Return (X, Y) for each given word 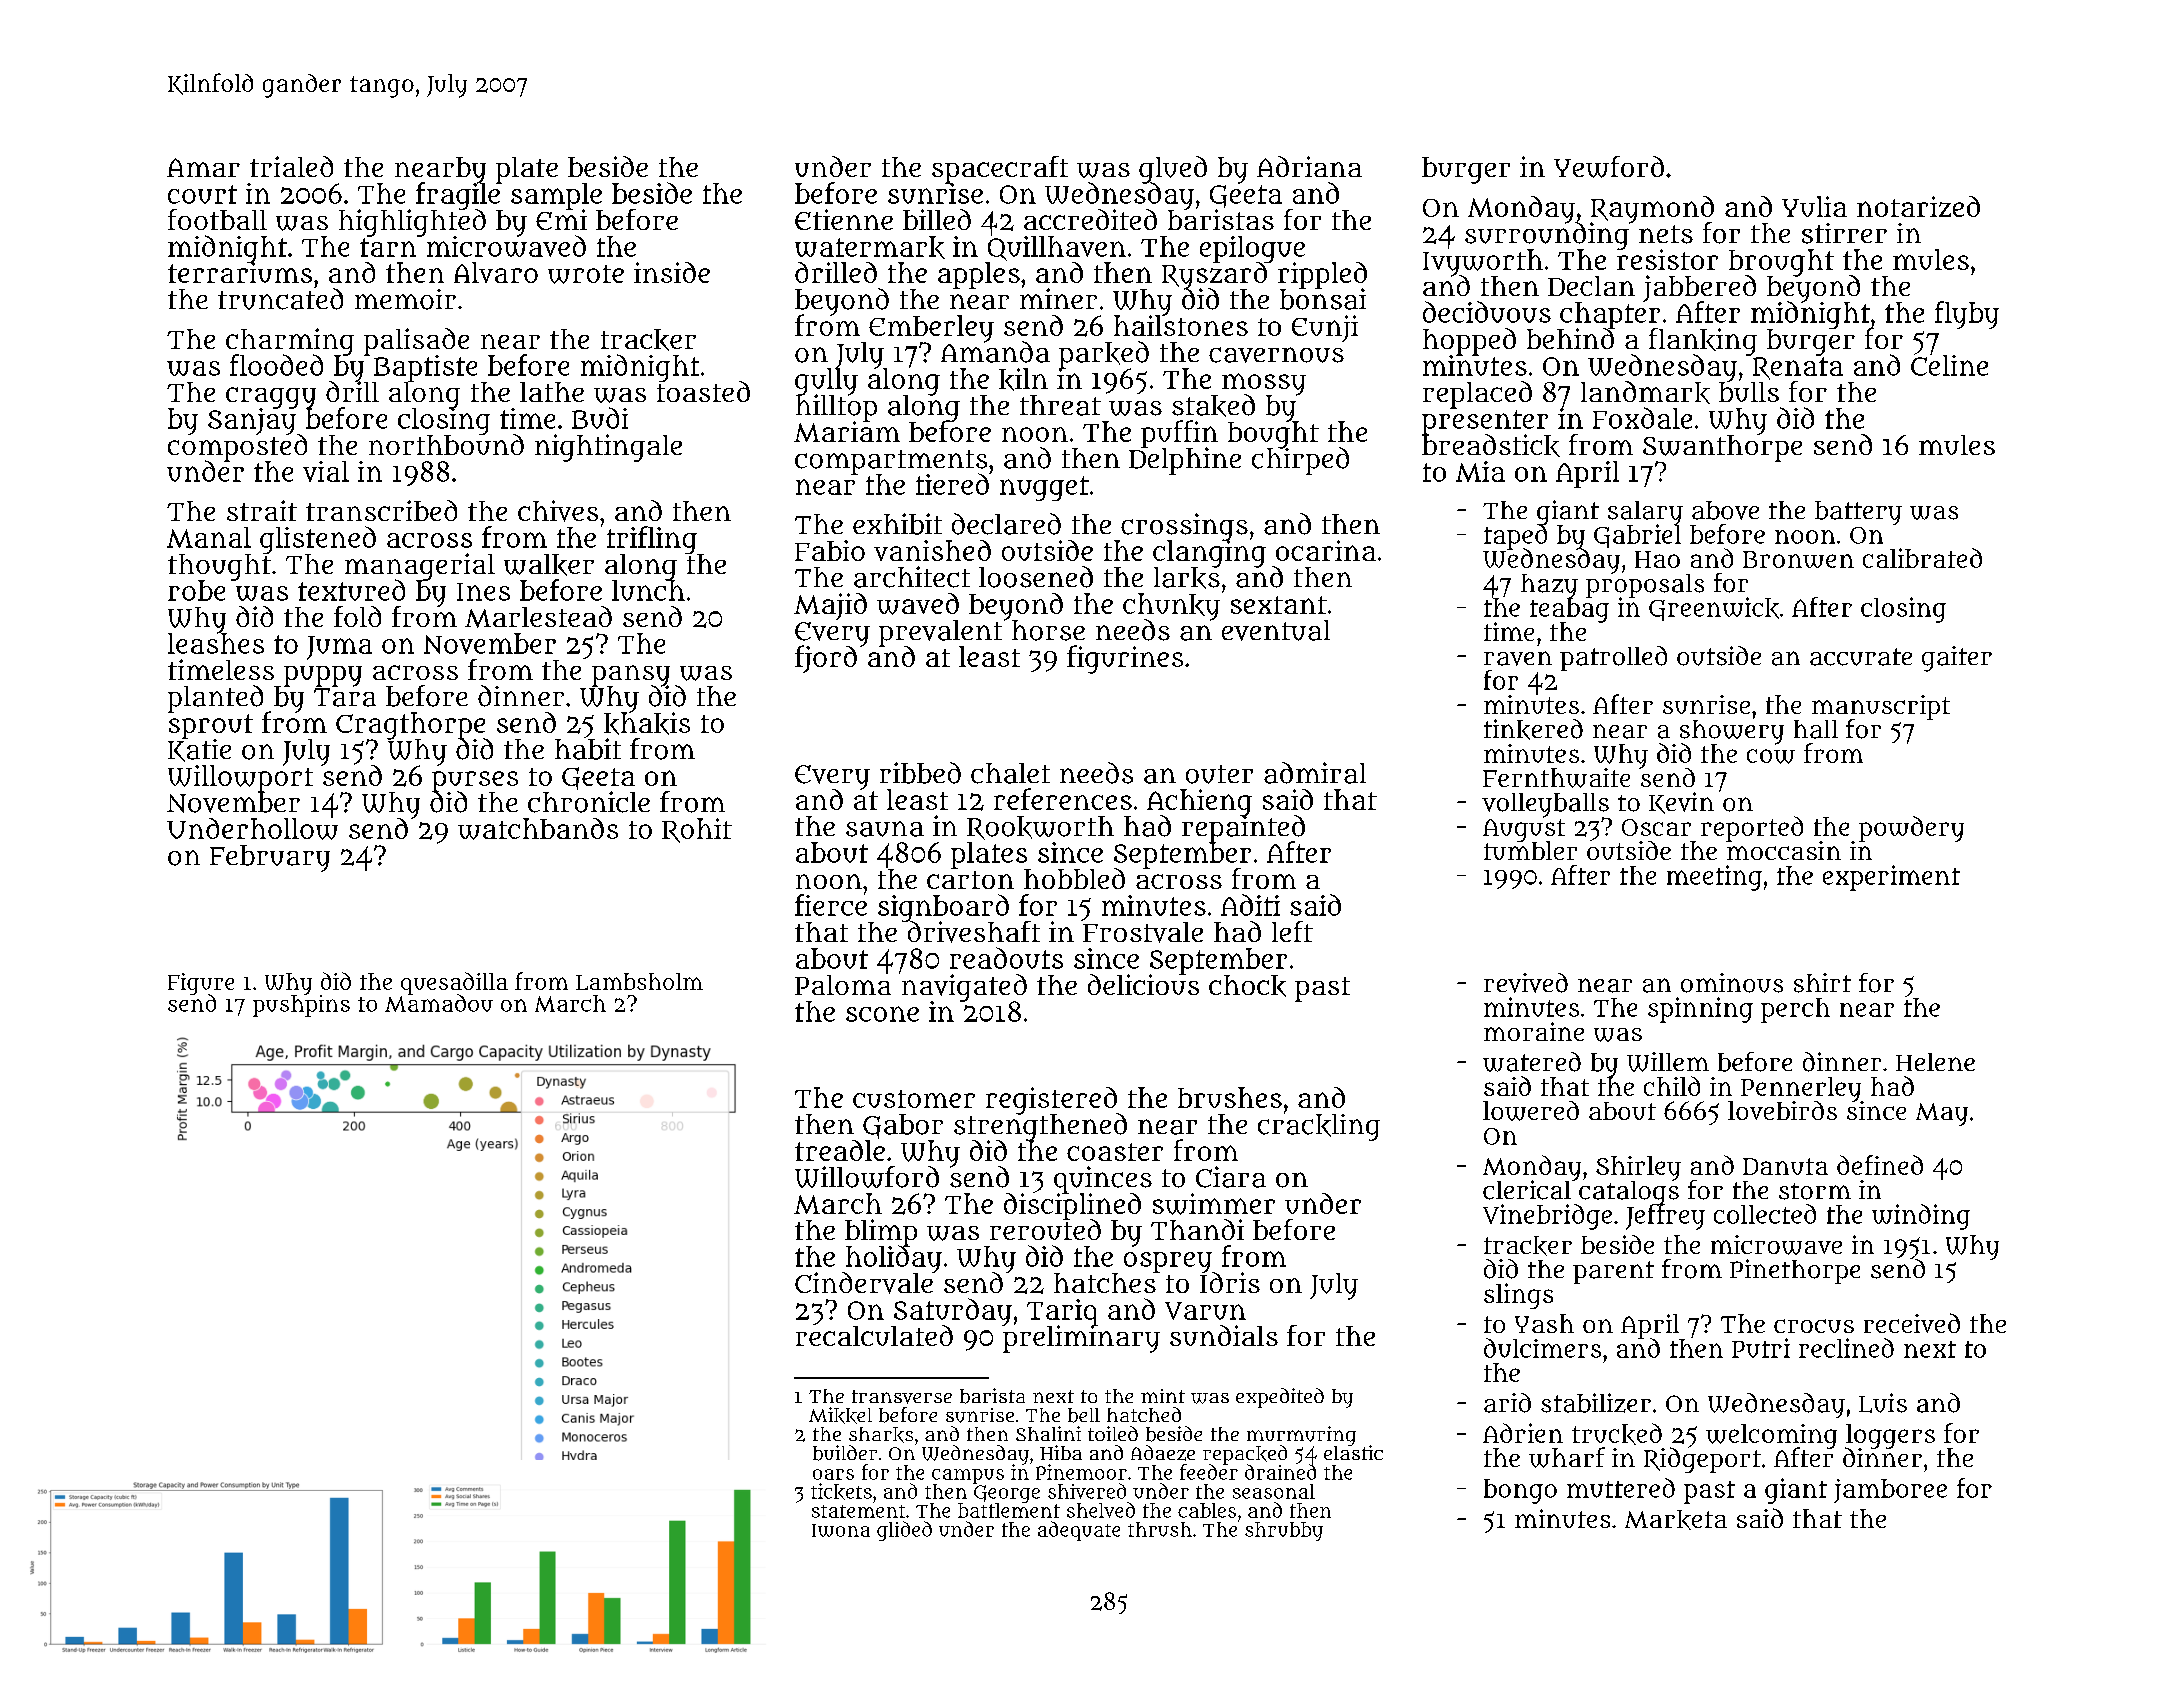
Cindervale (864, 1283)
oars (833, 1474)
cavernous (1276, 355)
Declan (1591, 286)
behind (1570, 339)
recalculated (874, 1335)
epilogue (1252, 249)
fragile (459, 196)
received (1912, 1323)
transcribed (381, 510)
